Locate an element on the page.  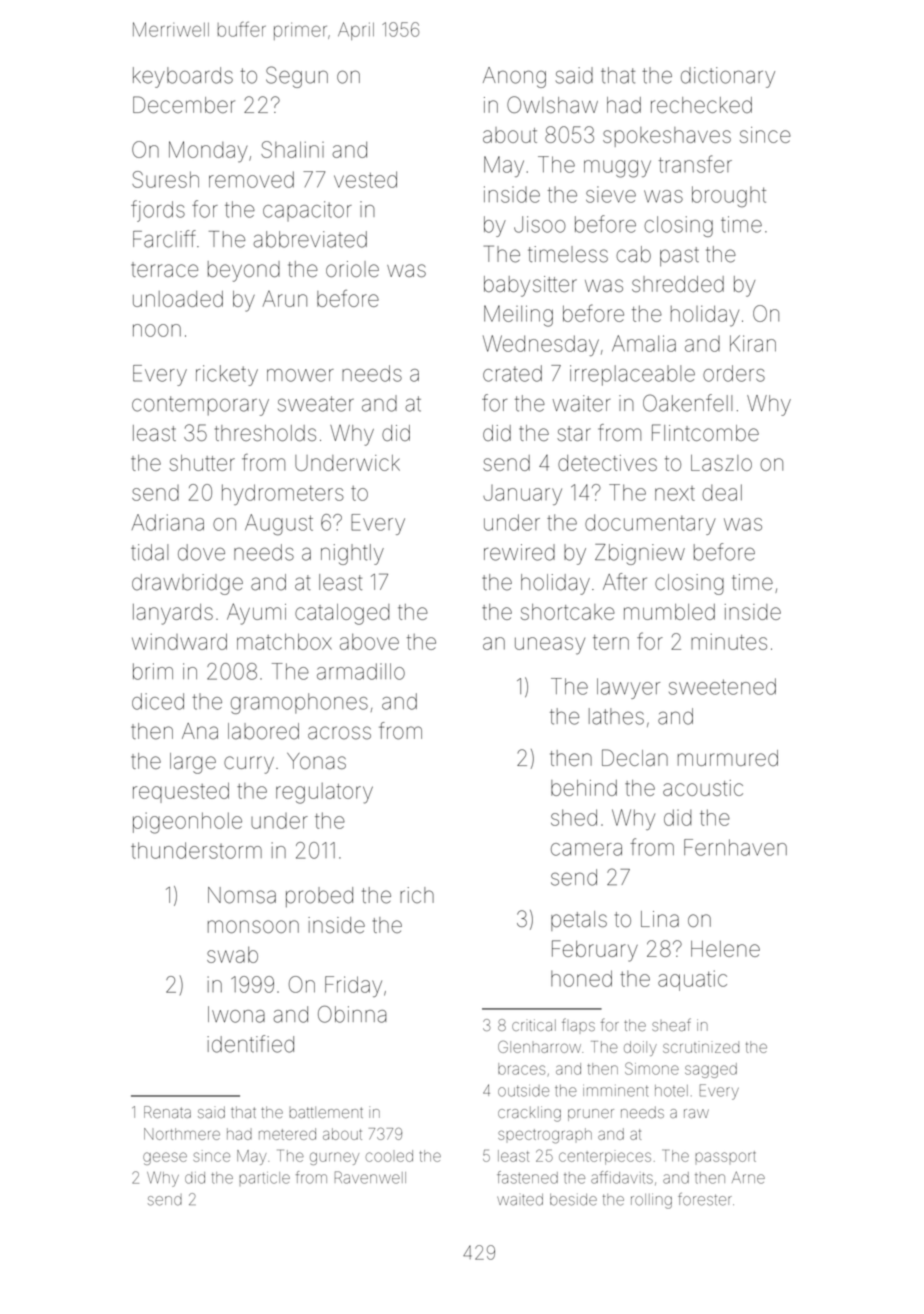
keyboards is located at coordinates (183, 77).
